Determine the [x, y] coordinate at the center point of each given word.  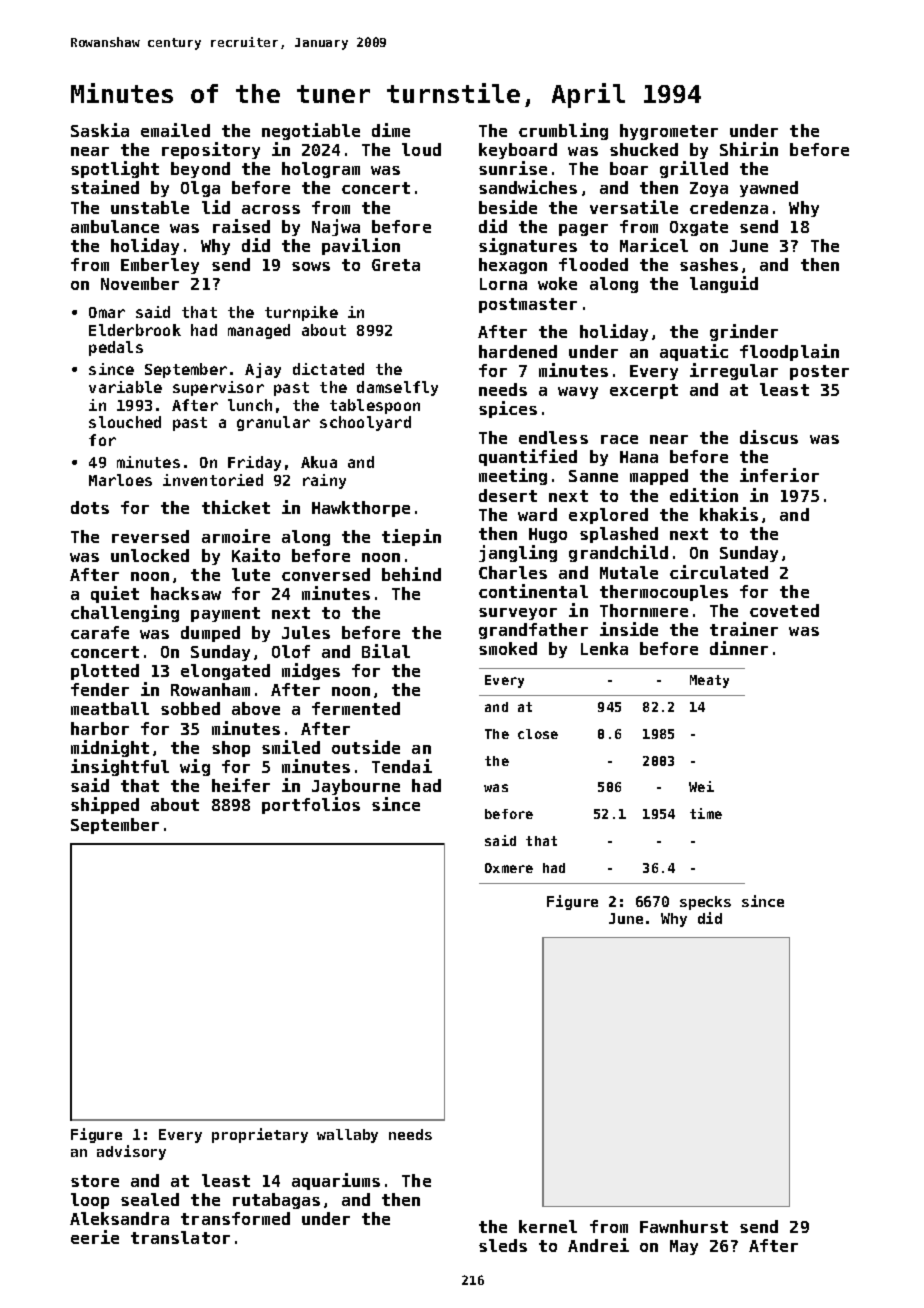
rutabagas [276, 1201]
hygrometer [669, 132]
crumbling [563, 131]
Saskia [100, 130]
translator [180, 1237]
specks [705, 903]
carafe [100, 632]
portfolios [311, 805]
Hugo [548, 535]
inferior [779, 475]
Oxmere [509, 868]
